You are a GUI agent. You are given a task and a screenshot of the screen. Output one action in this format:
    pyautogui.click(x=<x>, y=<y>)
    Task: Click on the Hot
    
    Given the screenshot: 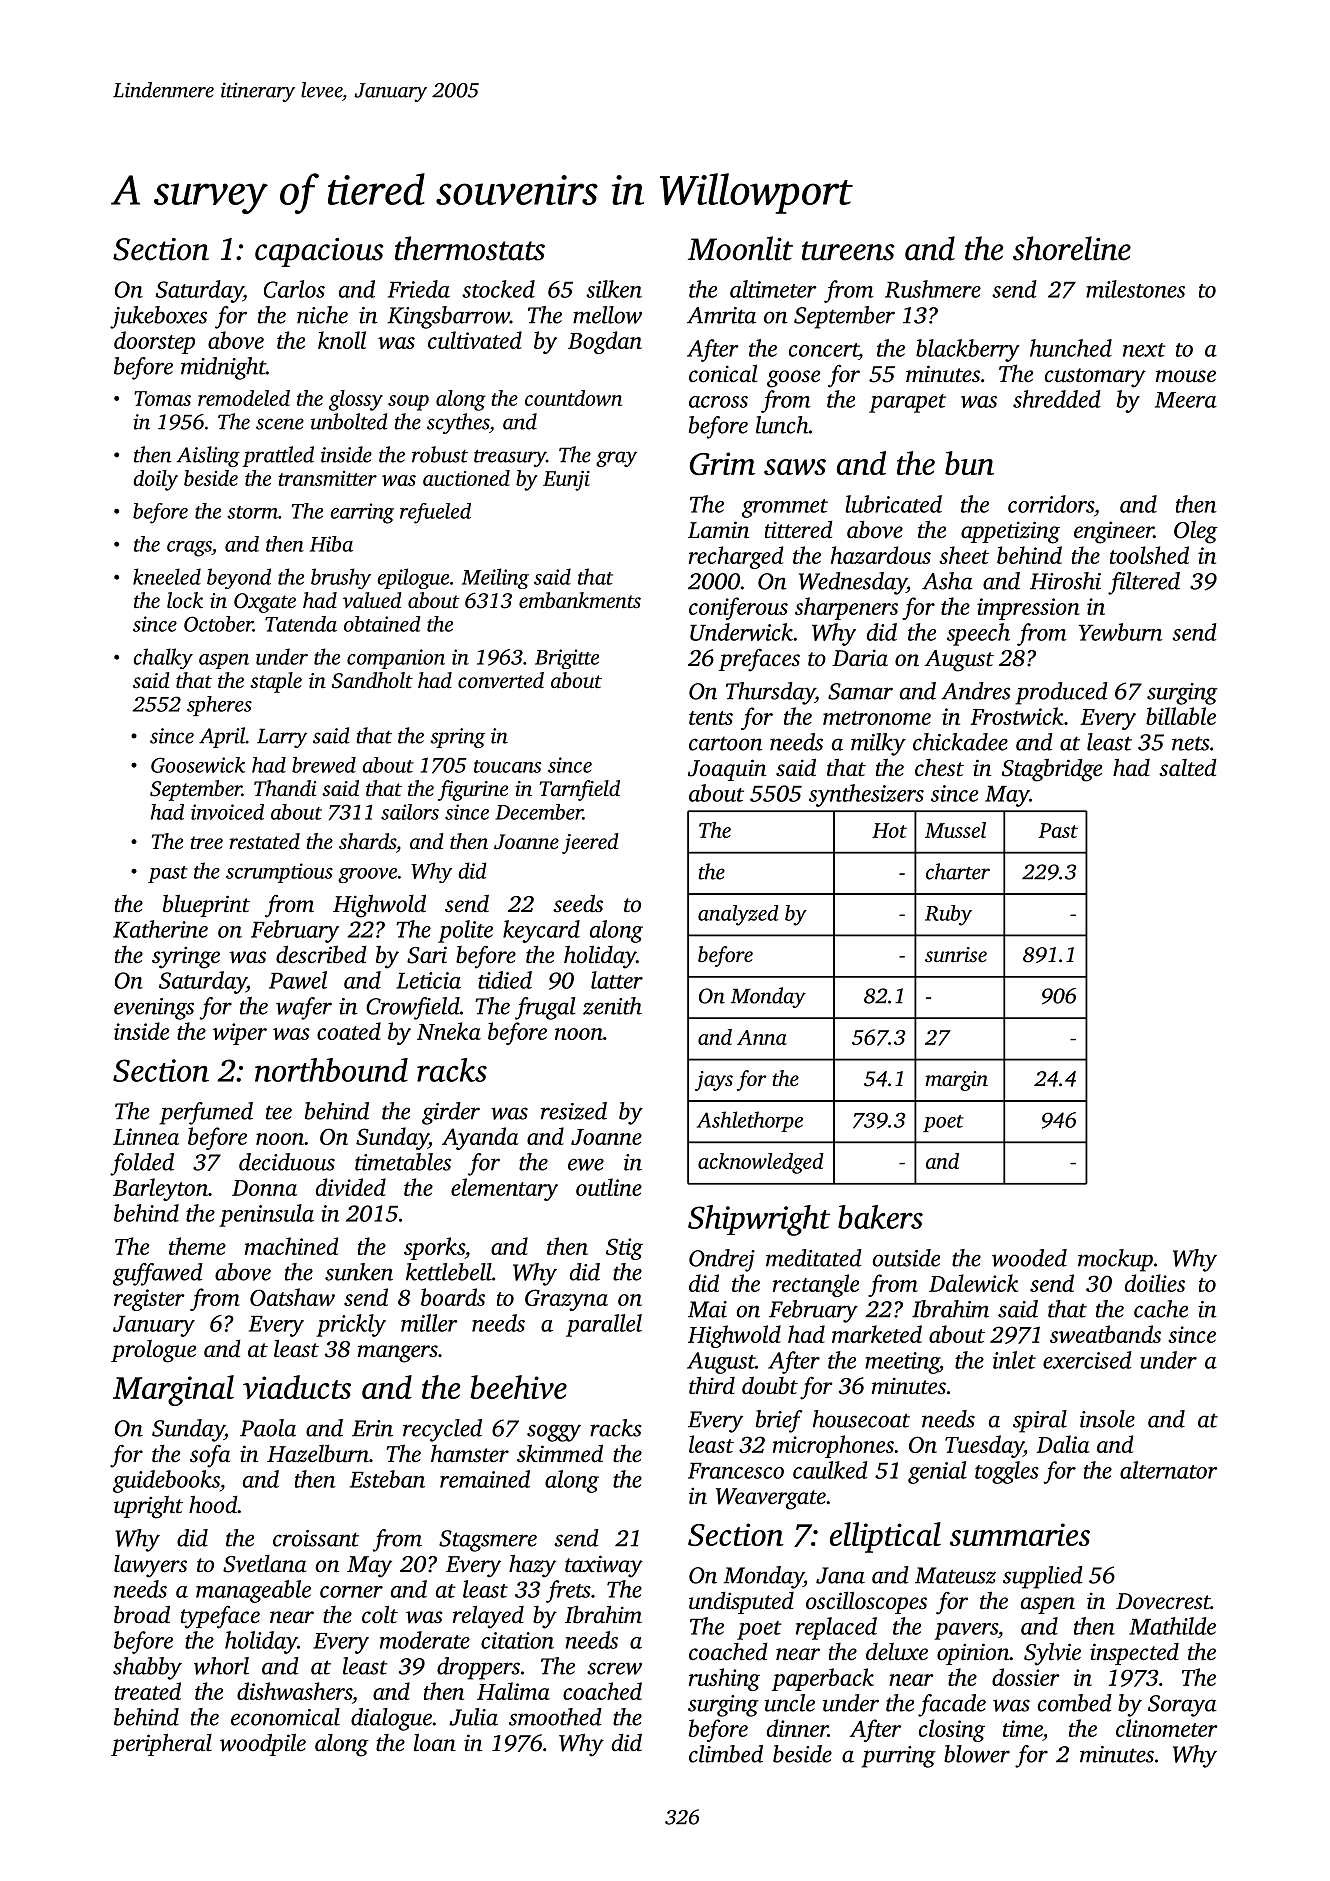 What is the action you would take?
    pyautogui.click(x=889, y=830)
